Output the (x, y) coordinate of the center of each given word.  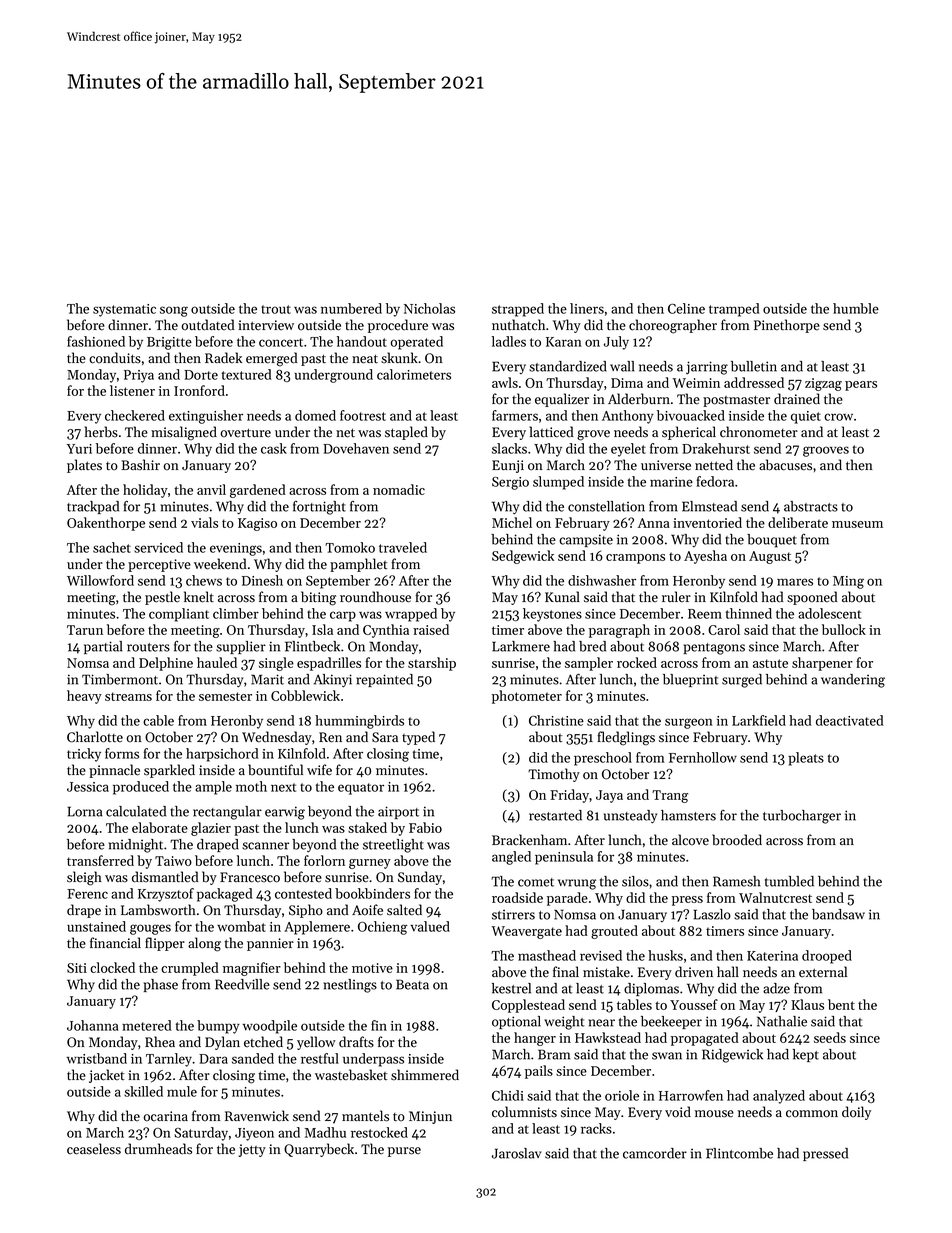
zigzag (823, 384)
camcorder (655, 1153)
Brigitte (169, 343)
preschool (603, 759)
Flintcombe (739, 1153)
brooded (737, 840)
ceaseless (94, 1149)
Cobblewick (305, 695)
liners (587, 308)
